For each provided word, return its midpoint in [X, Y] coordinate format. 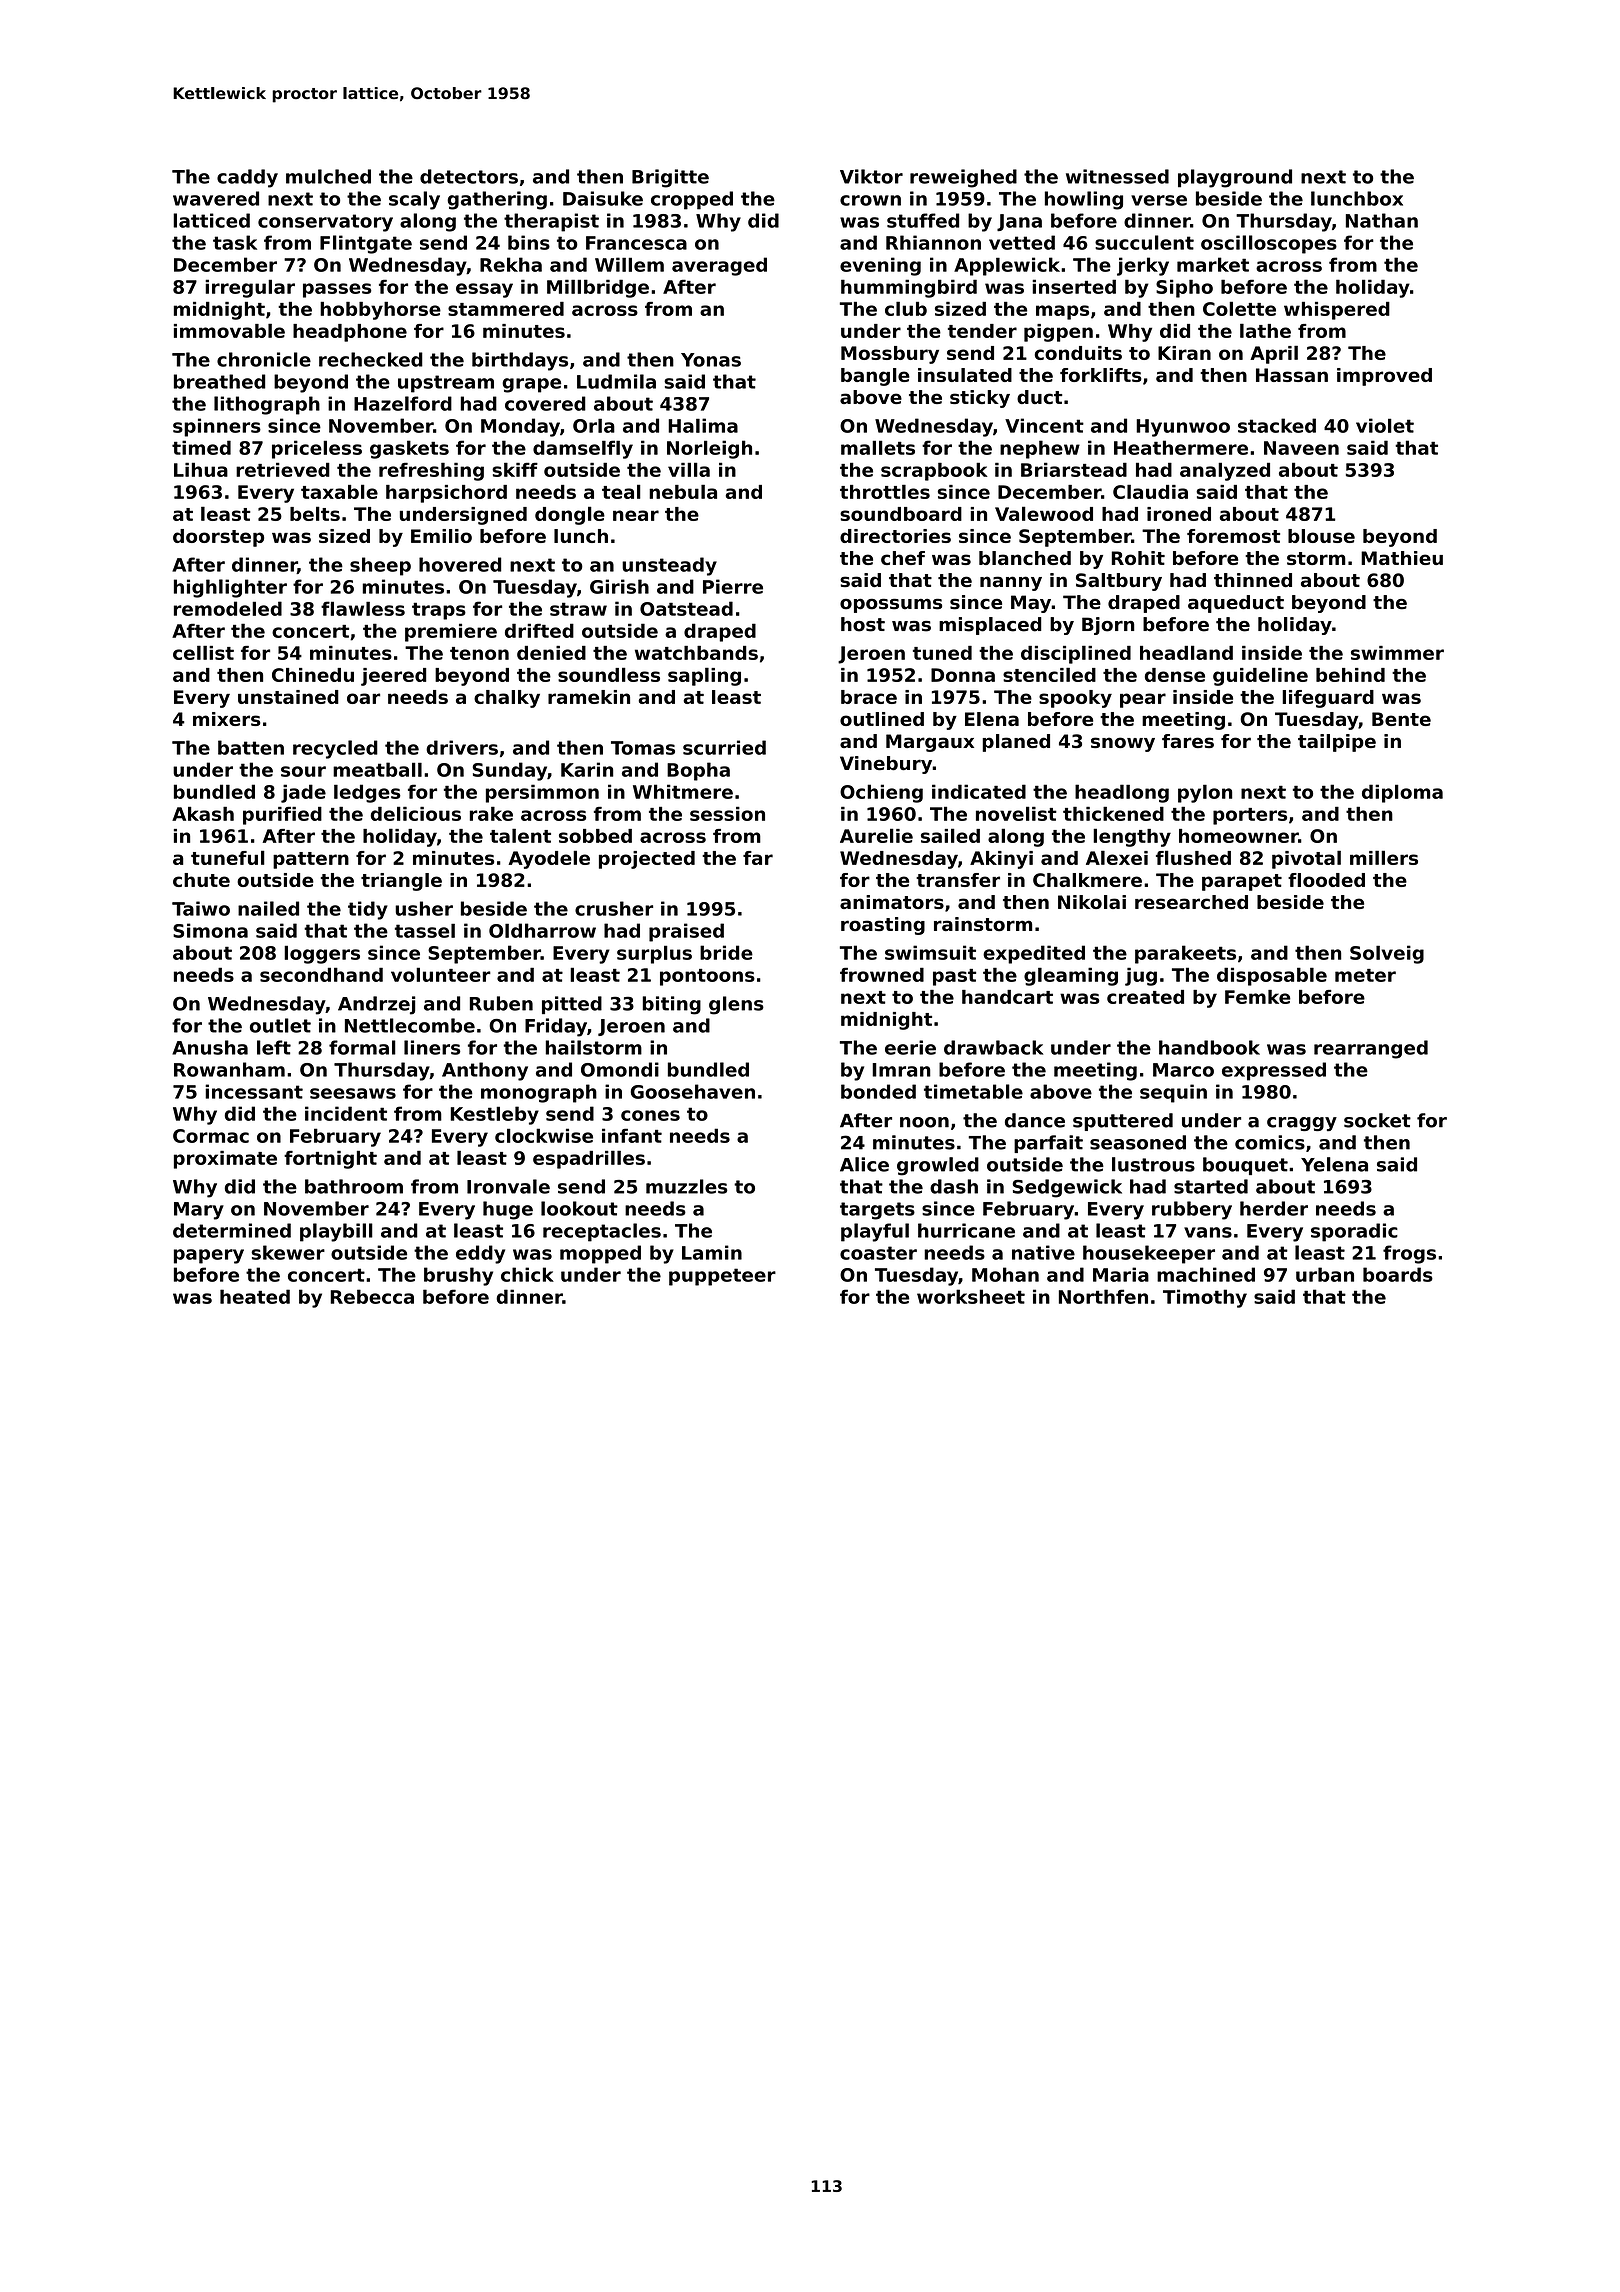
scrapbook [934, 471]
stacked [1277, 425]
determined [232, 1230]
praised [686, 932]
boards [1398, 1274]
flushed [1193, 857]
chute [201, 880]
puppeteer [722, 1277]
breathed [219, 381]
